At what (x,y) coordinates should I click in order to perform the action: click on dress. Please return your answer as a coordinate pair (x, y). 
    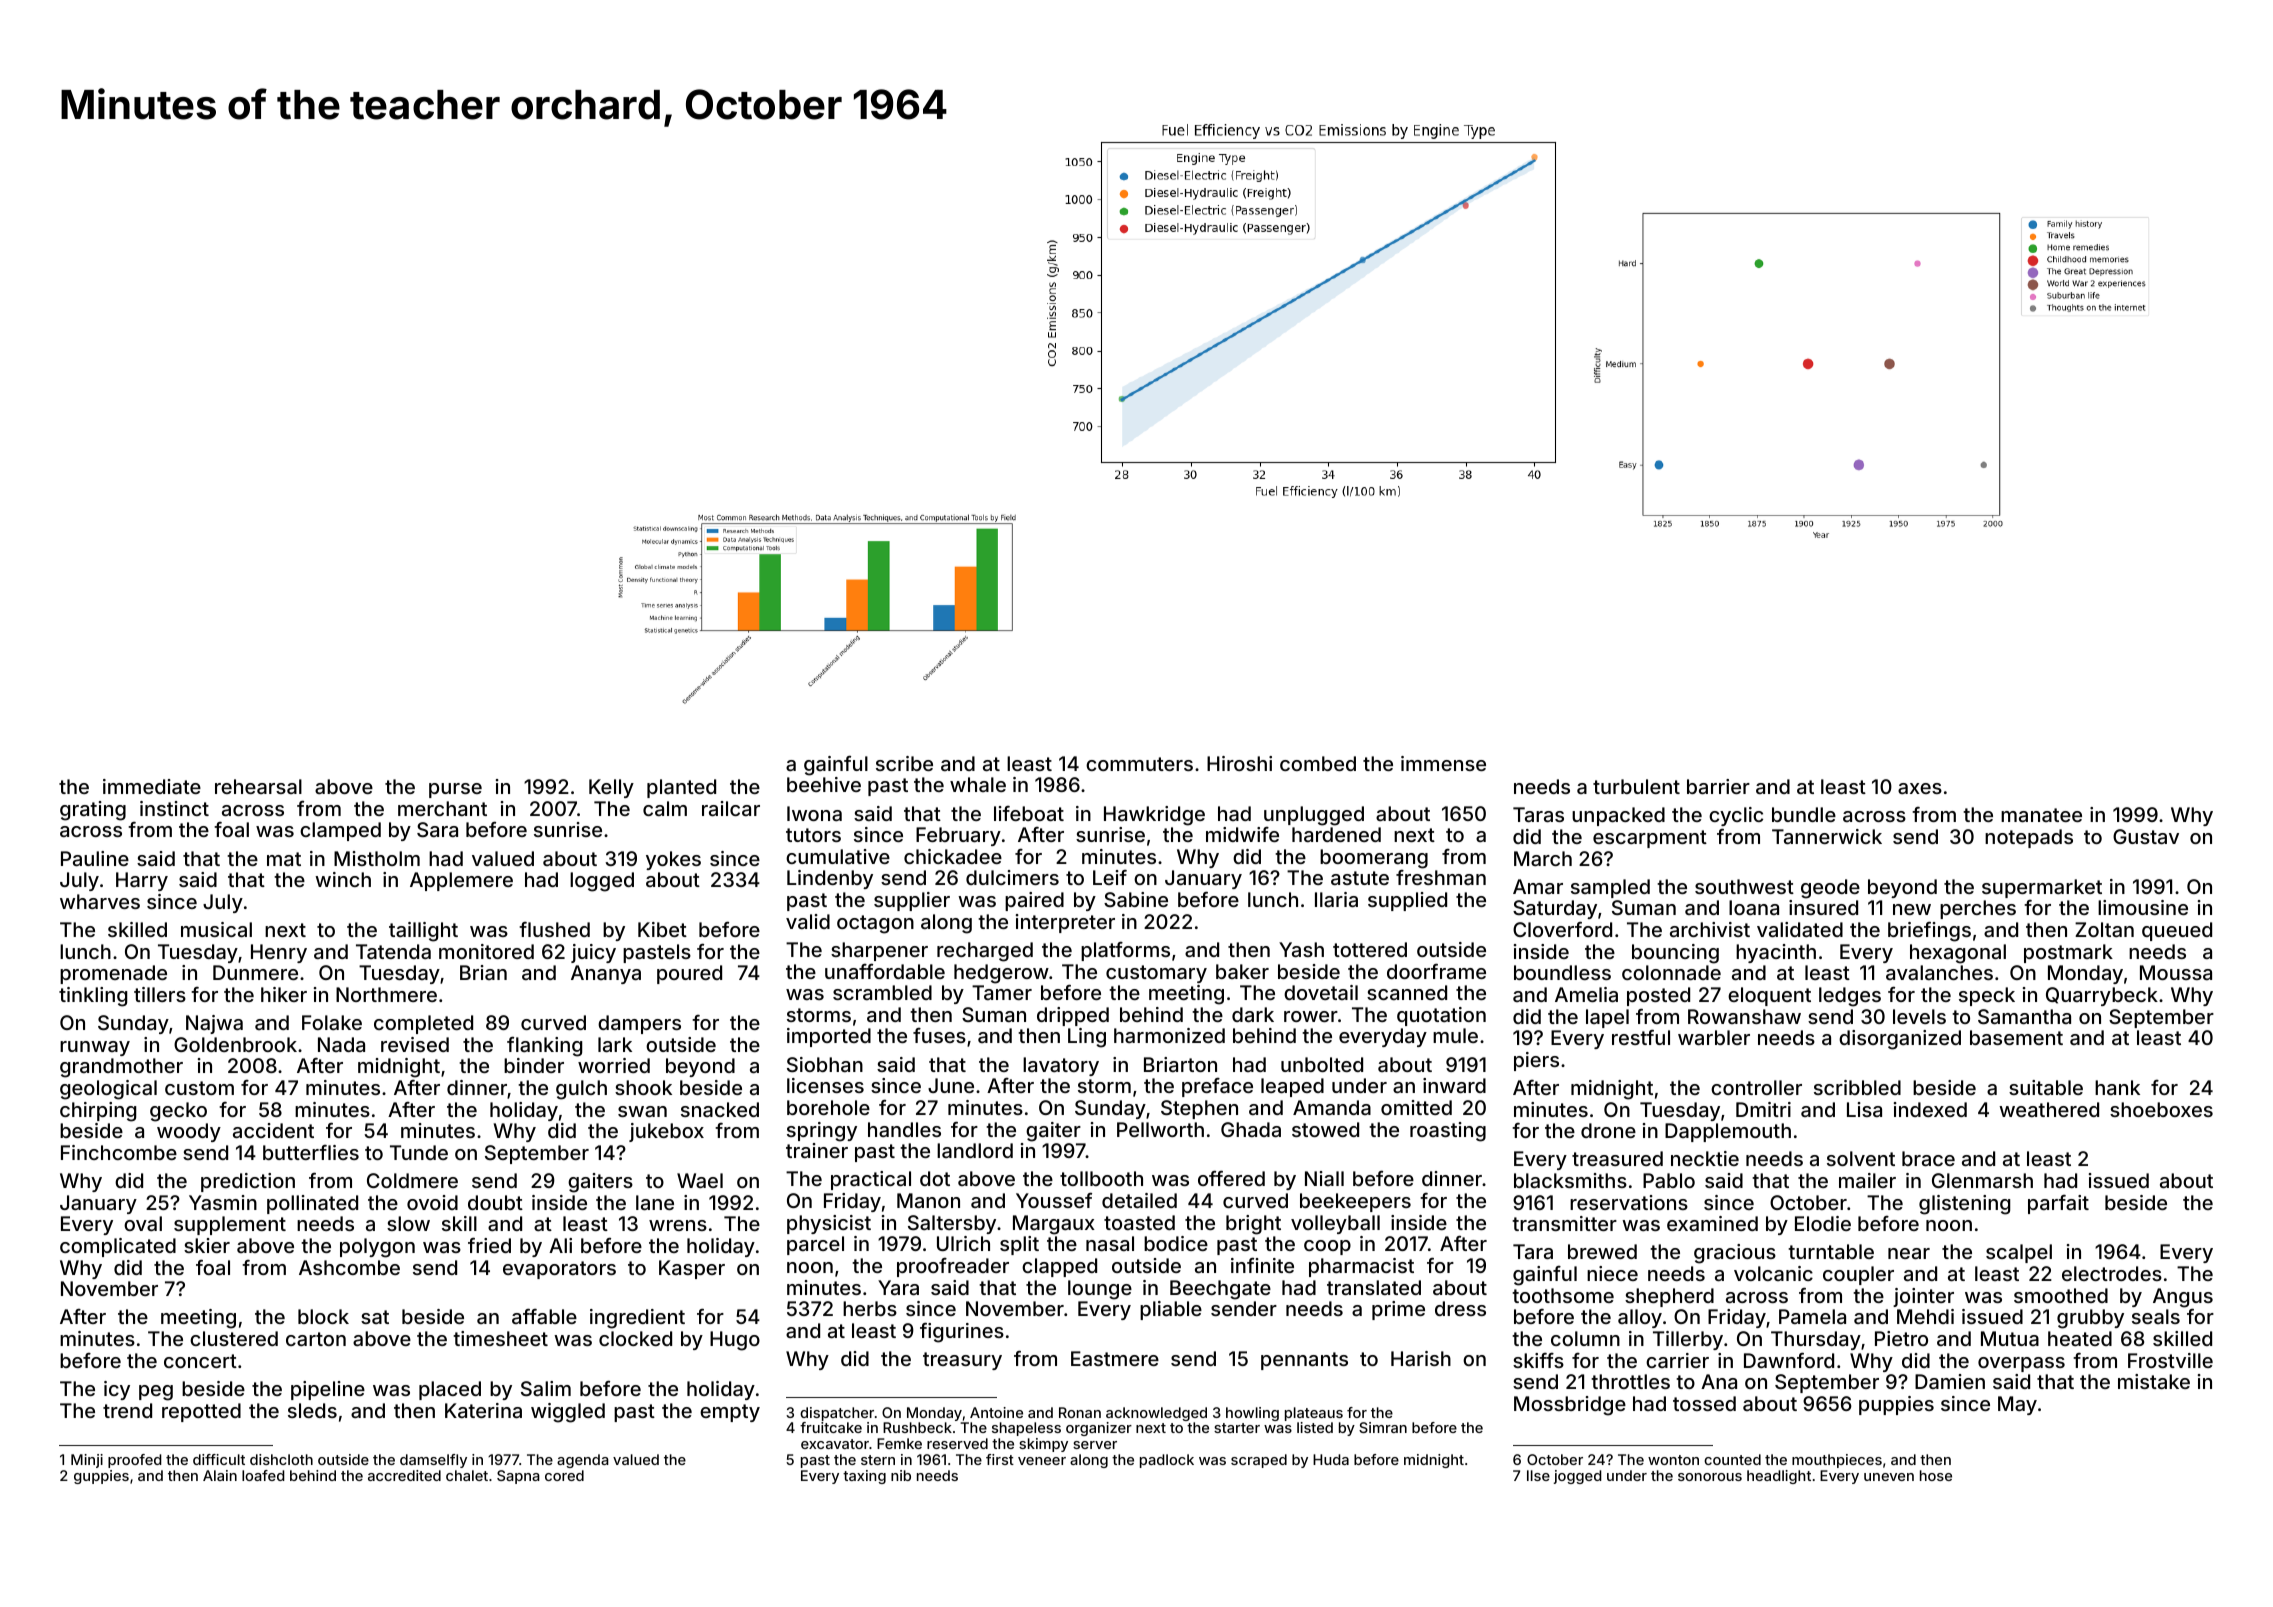
    Looking at the image, I should click on (1460, 1308).
